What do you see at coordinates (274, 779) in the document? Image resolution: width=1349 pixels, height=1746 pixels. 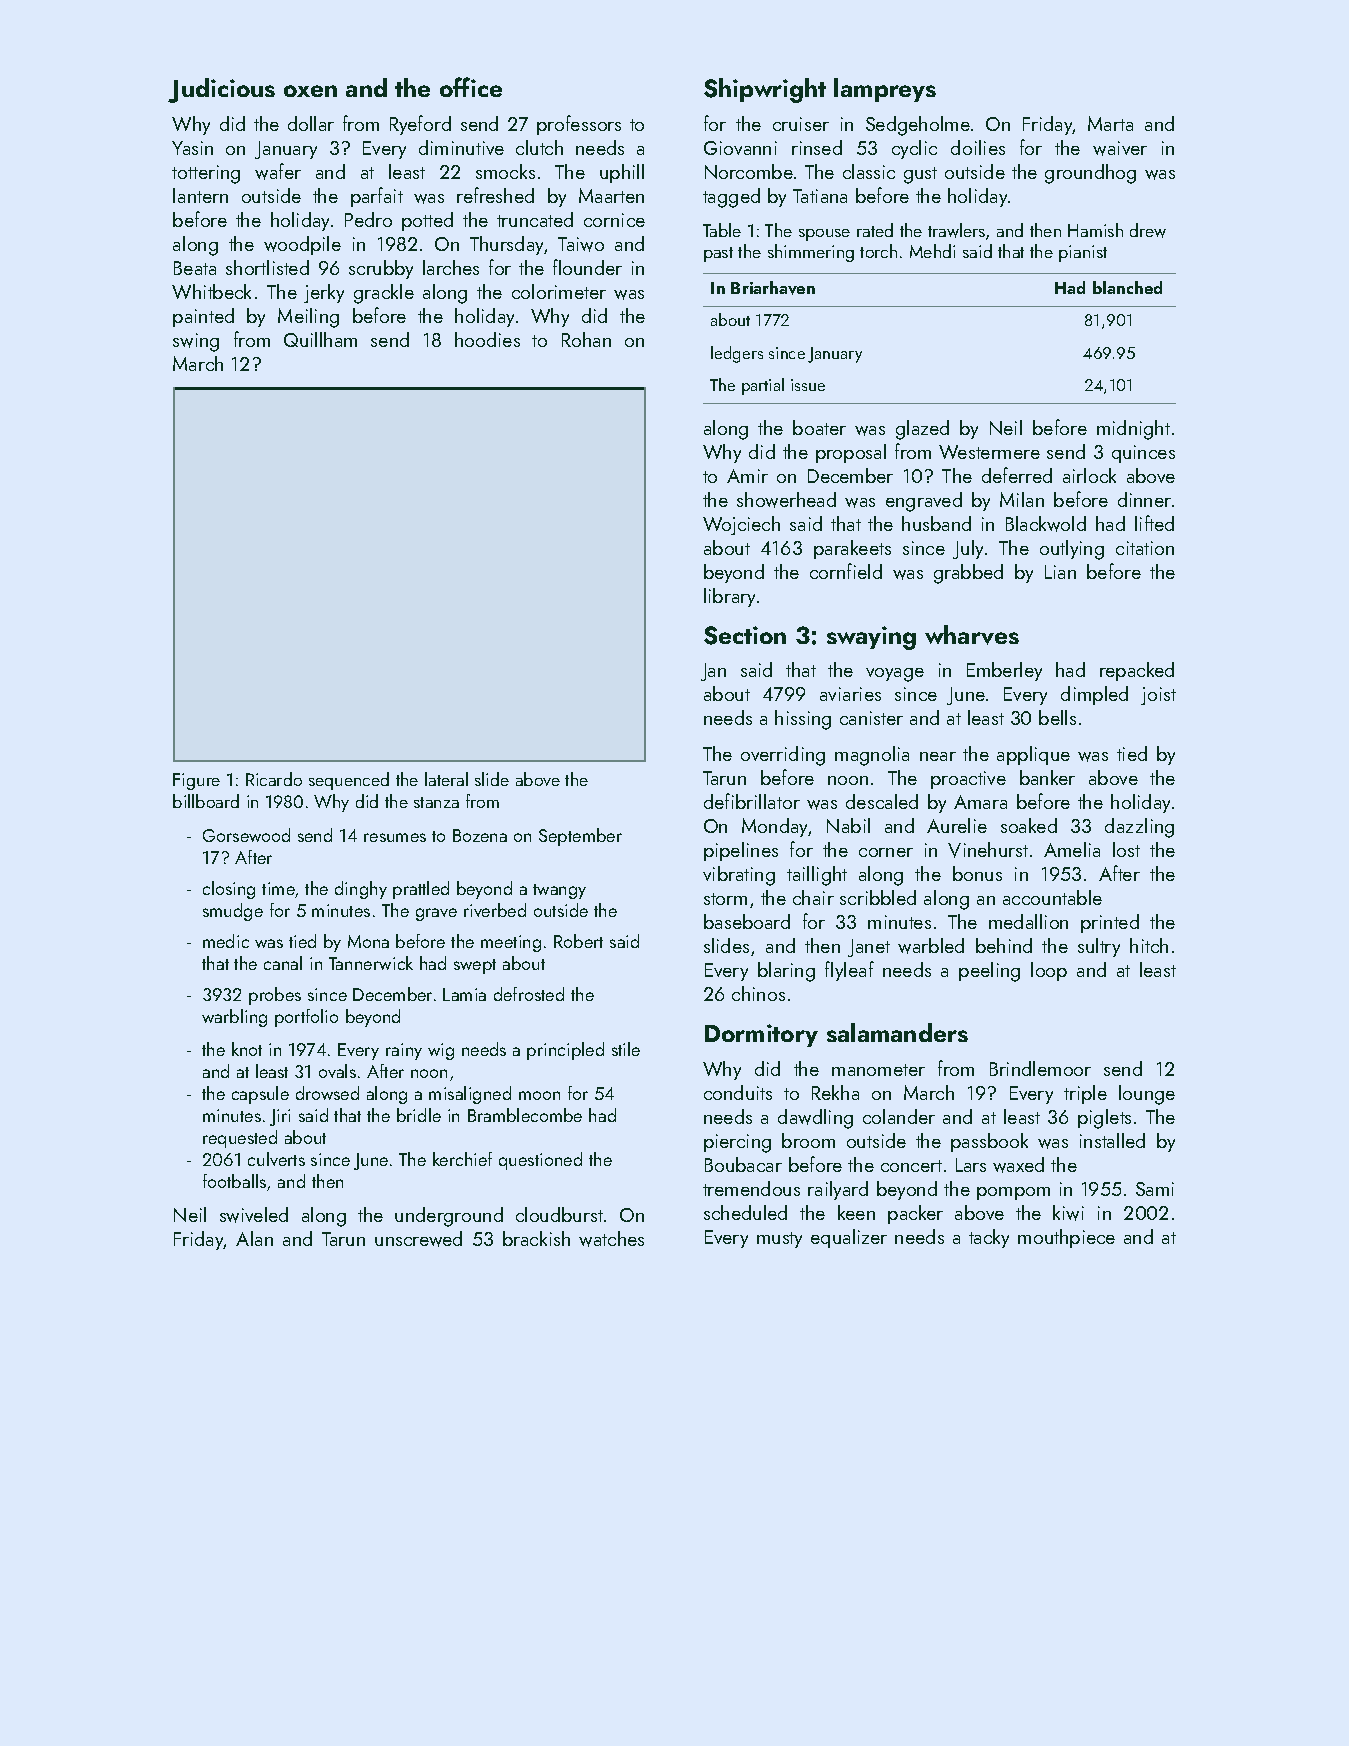 I see `Ricardo` at bounding box center [274, 779].
